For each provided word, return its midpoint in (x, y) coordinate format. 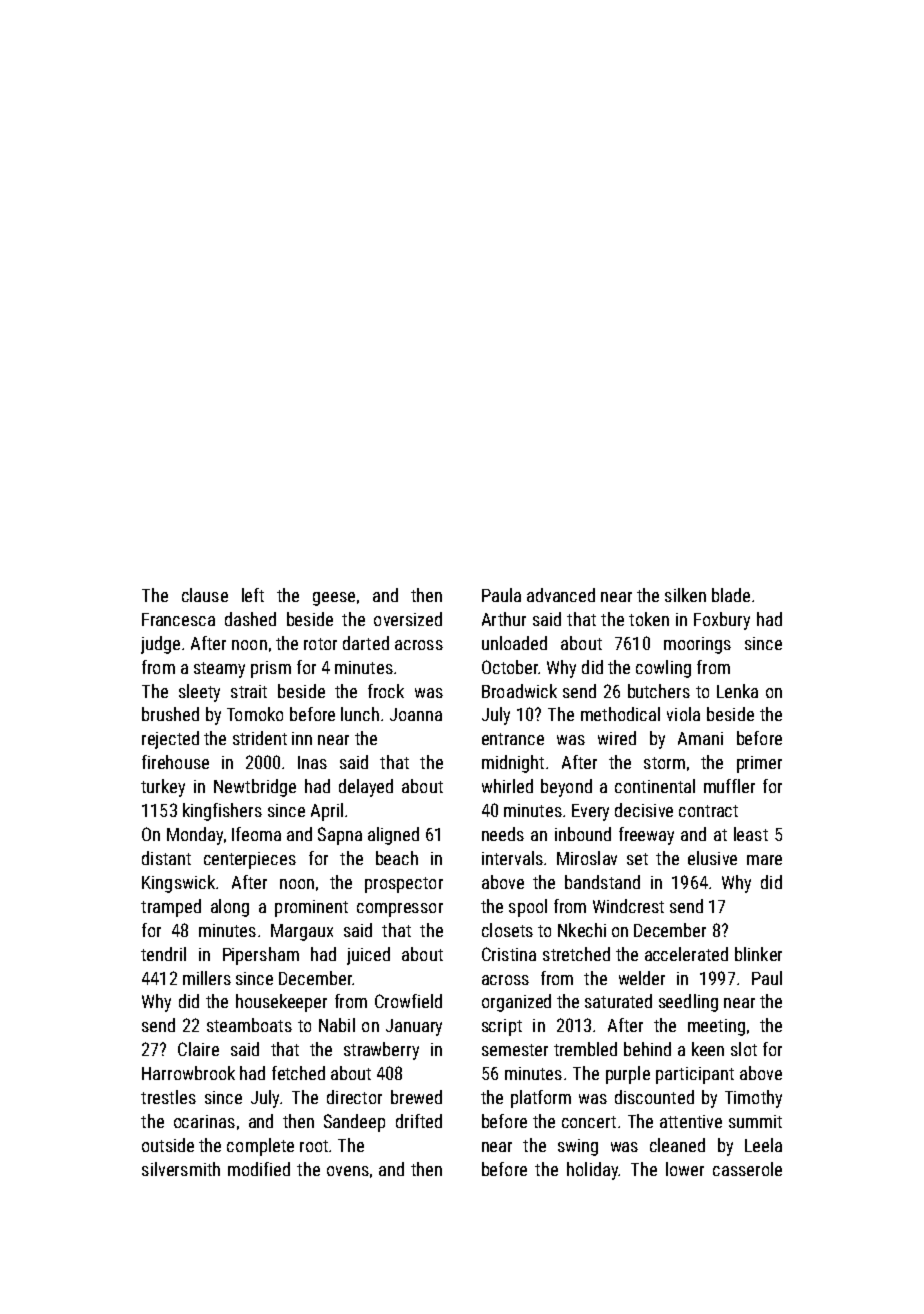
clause (205, 595)
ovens (348, 1171)
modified (259, 1169)
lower (685, 1169)
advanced (561, 595)
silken (685, 595)
